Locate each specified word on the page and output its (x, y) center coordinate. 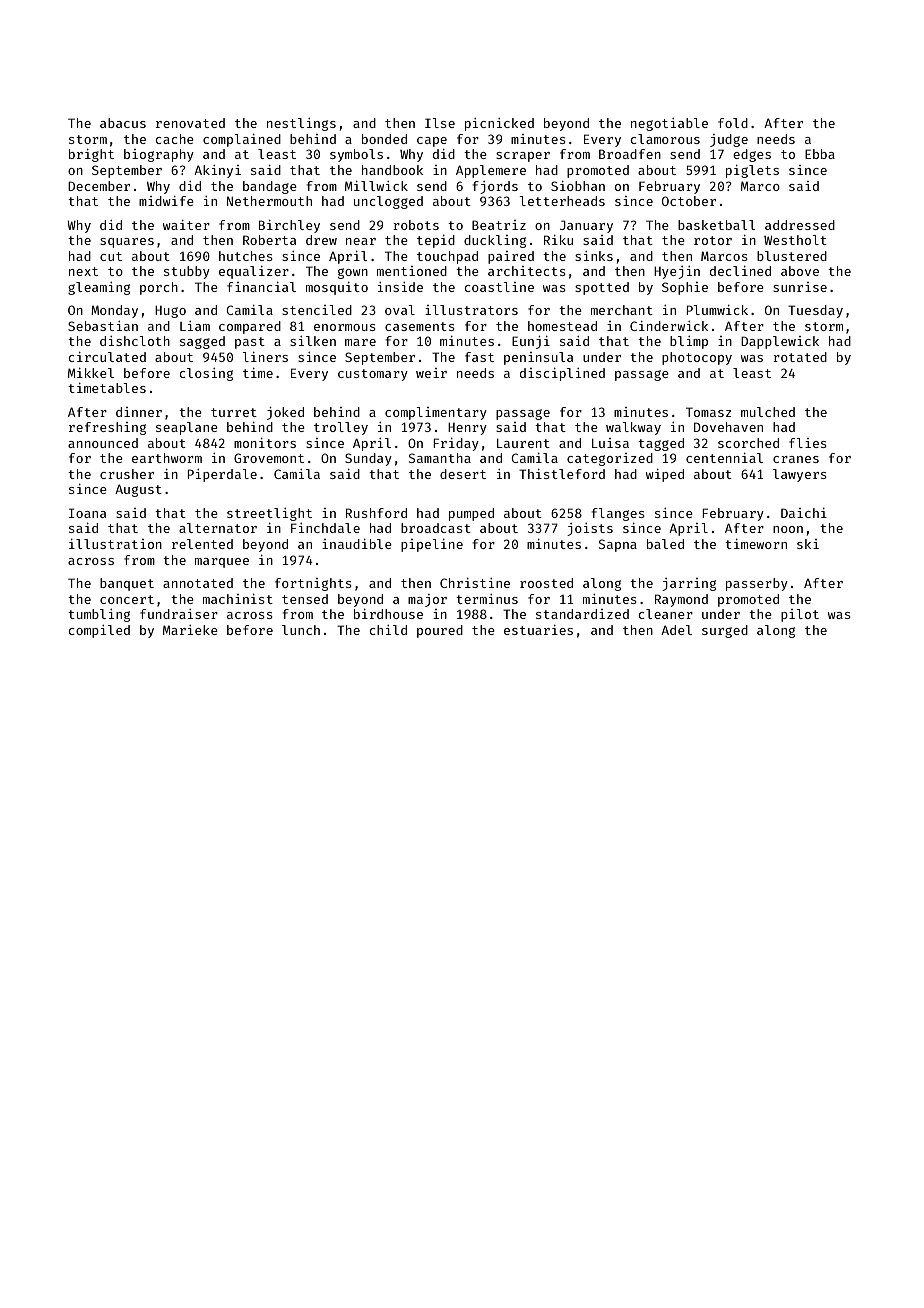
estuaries (538, 630)
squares (127, 243)
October (689, 201)
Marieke (190, 630)
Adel (676, 630)
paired (511, 257)
